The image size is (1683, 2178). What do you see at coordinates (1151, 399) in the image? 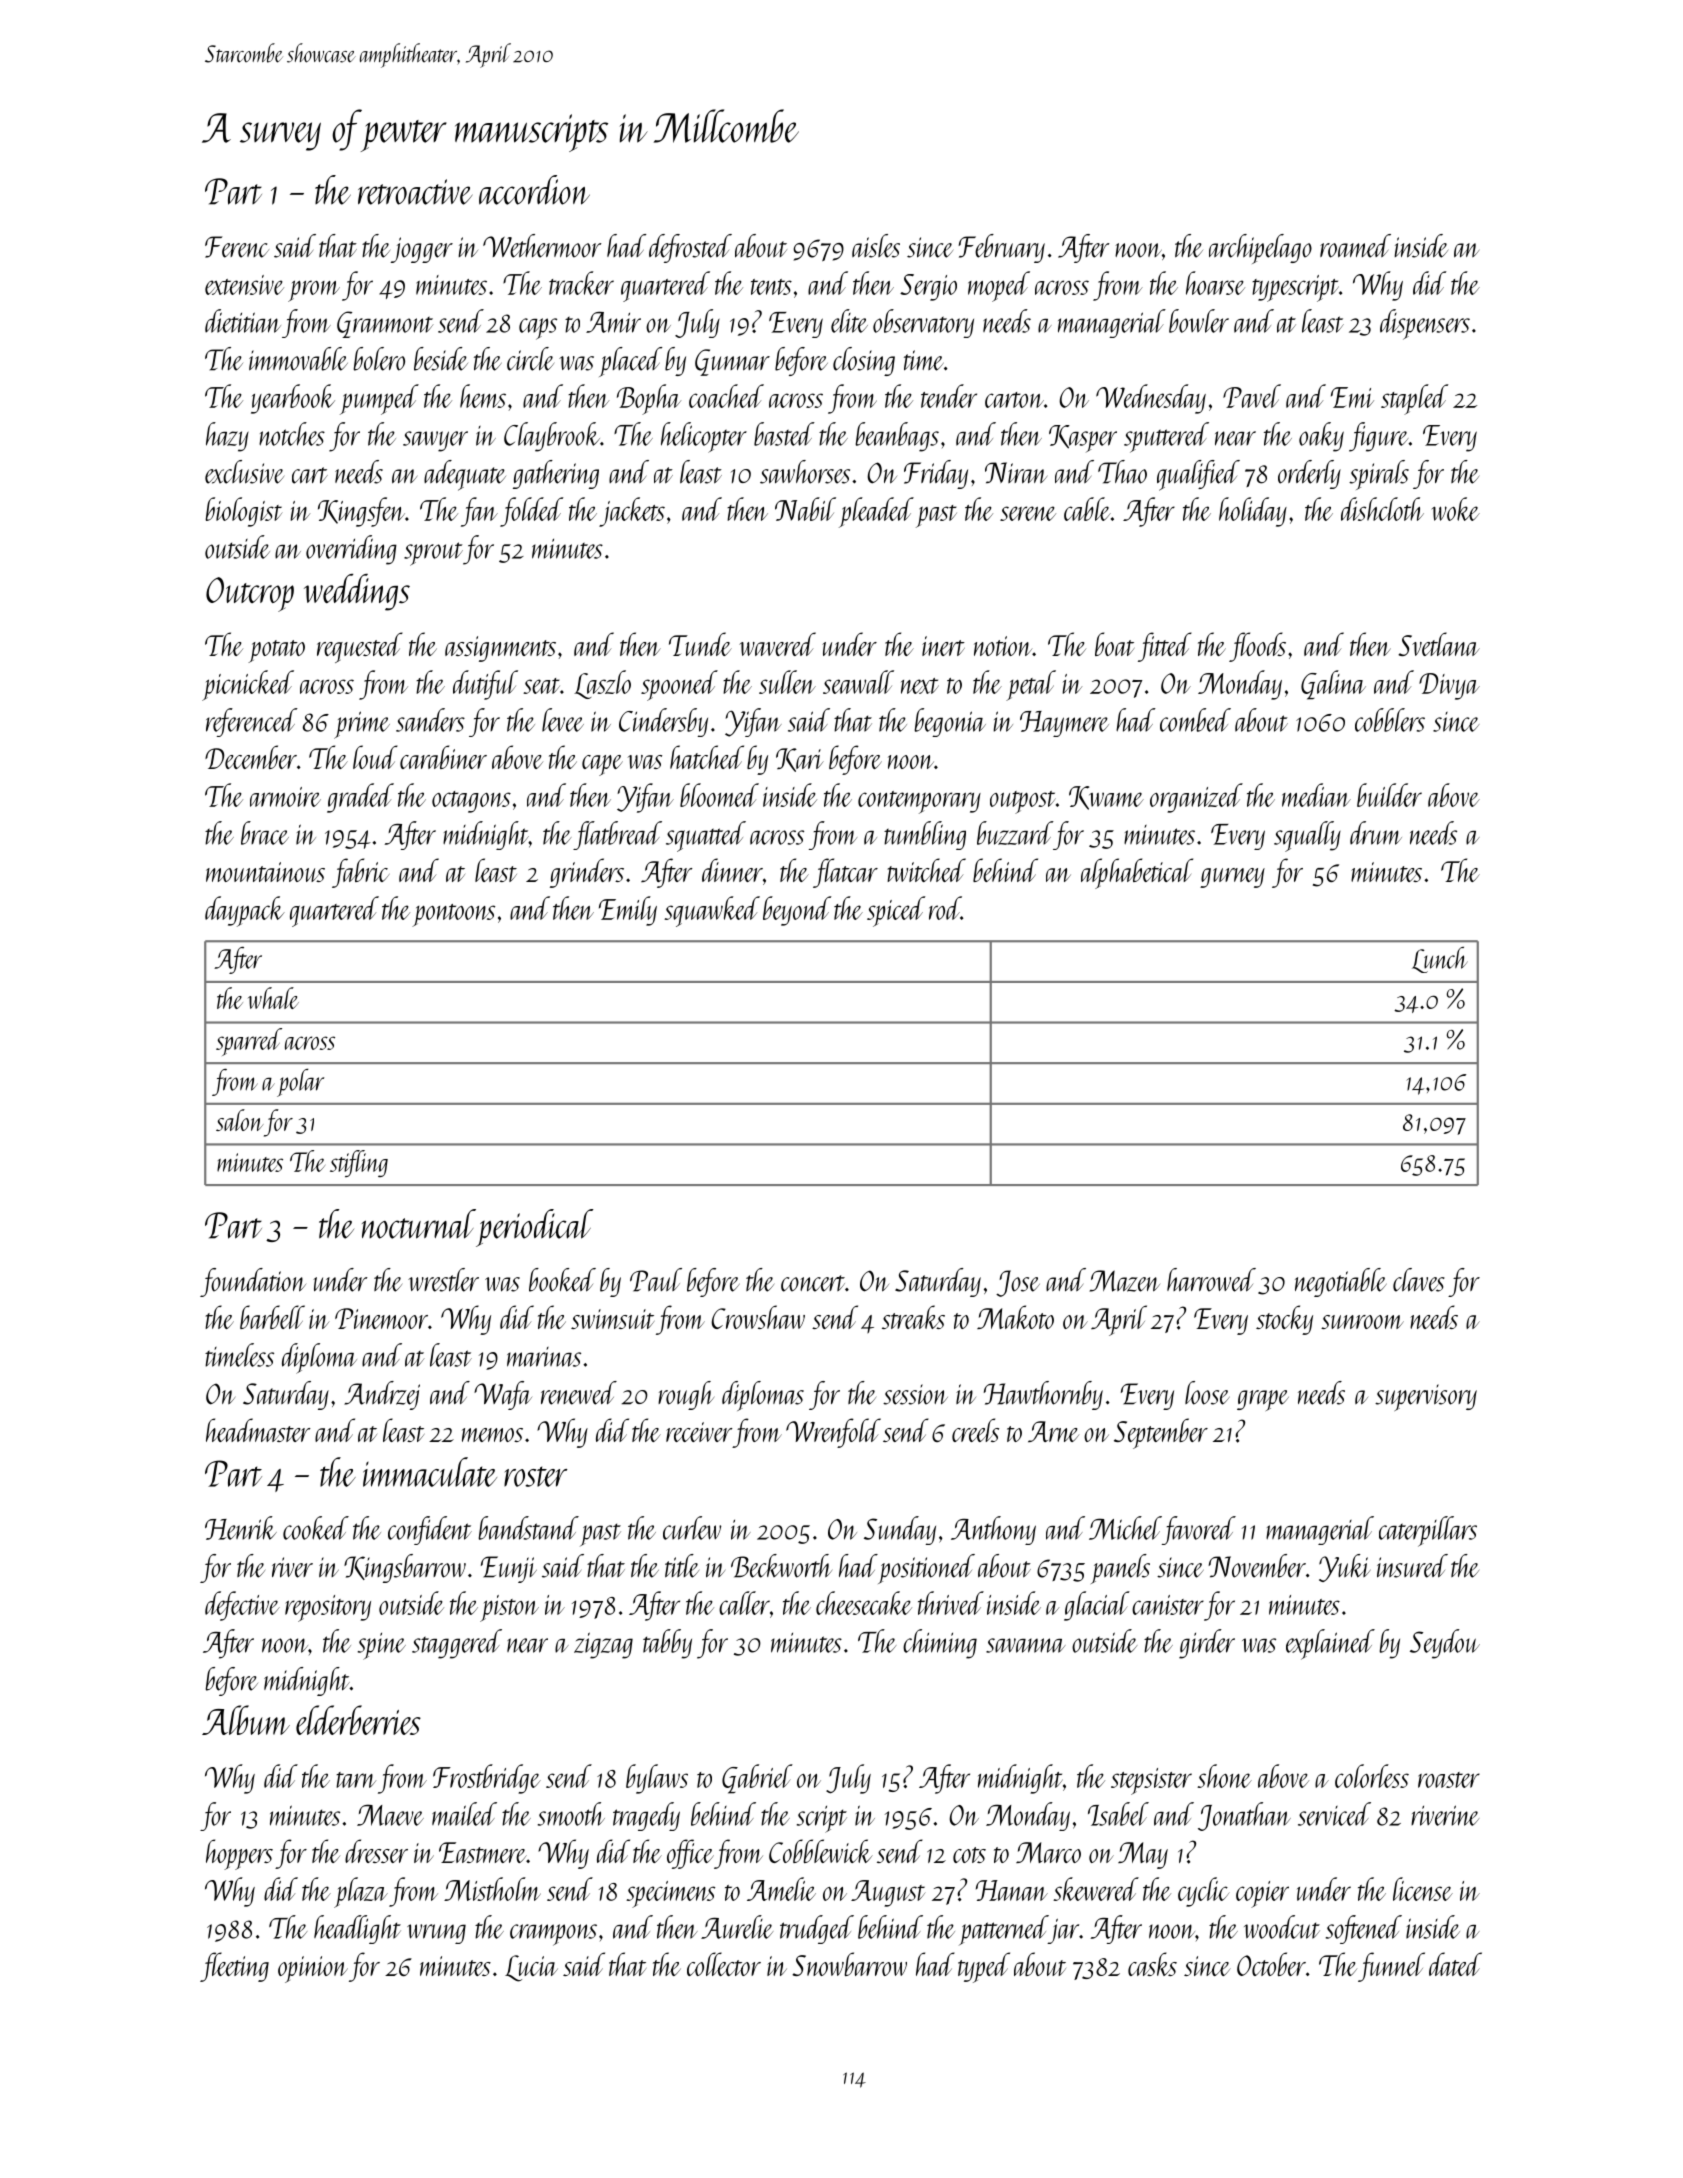
I see `Wednesday` at bounding box center [1151, 399].
